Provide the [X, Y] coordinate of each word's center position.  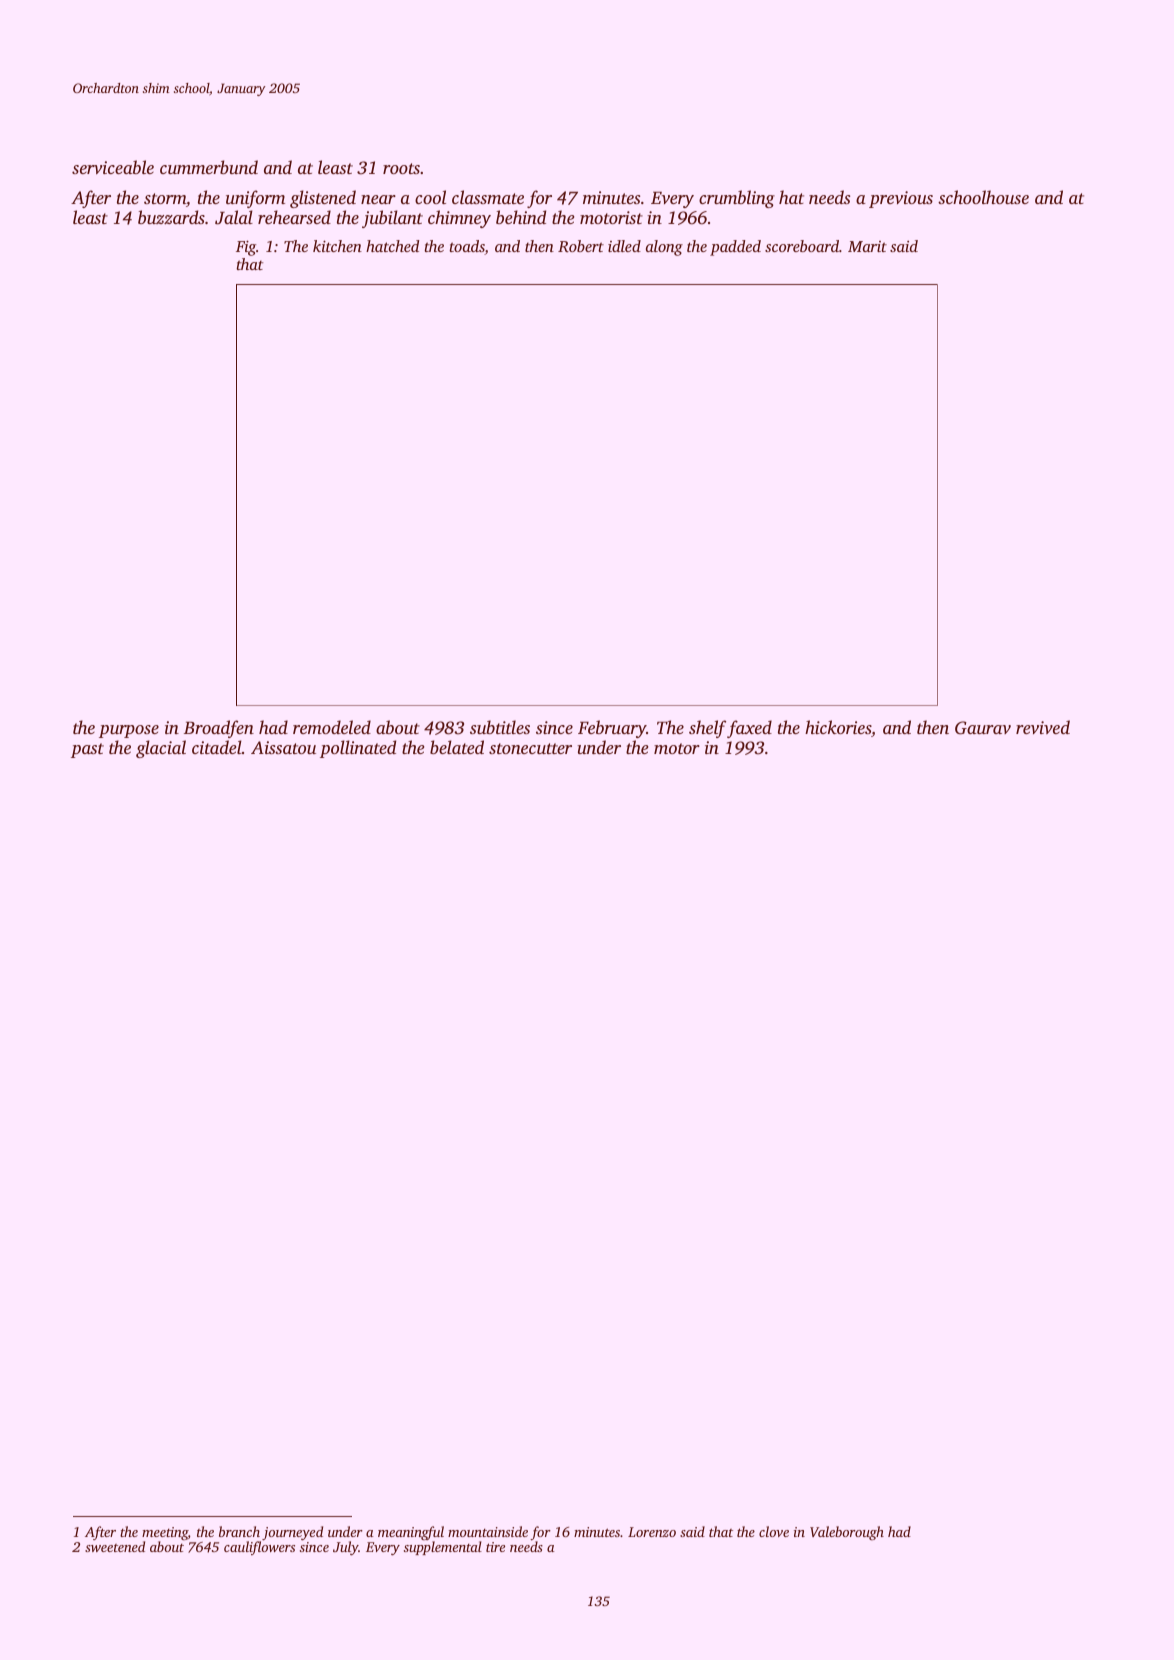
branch [239, 1531]
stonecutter [530, 748]
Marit [867, 246]
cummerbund [209, 167]
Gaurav [983, 728]
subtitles [500, 727]
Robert [581, 246]
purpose [129, 731]
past [87, 750]
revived [1043, 727]
